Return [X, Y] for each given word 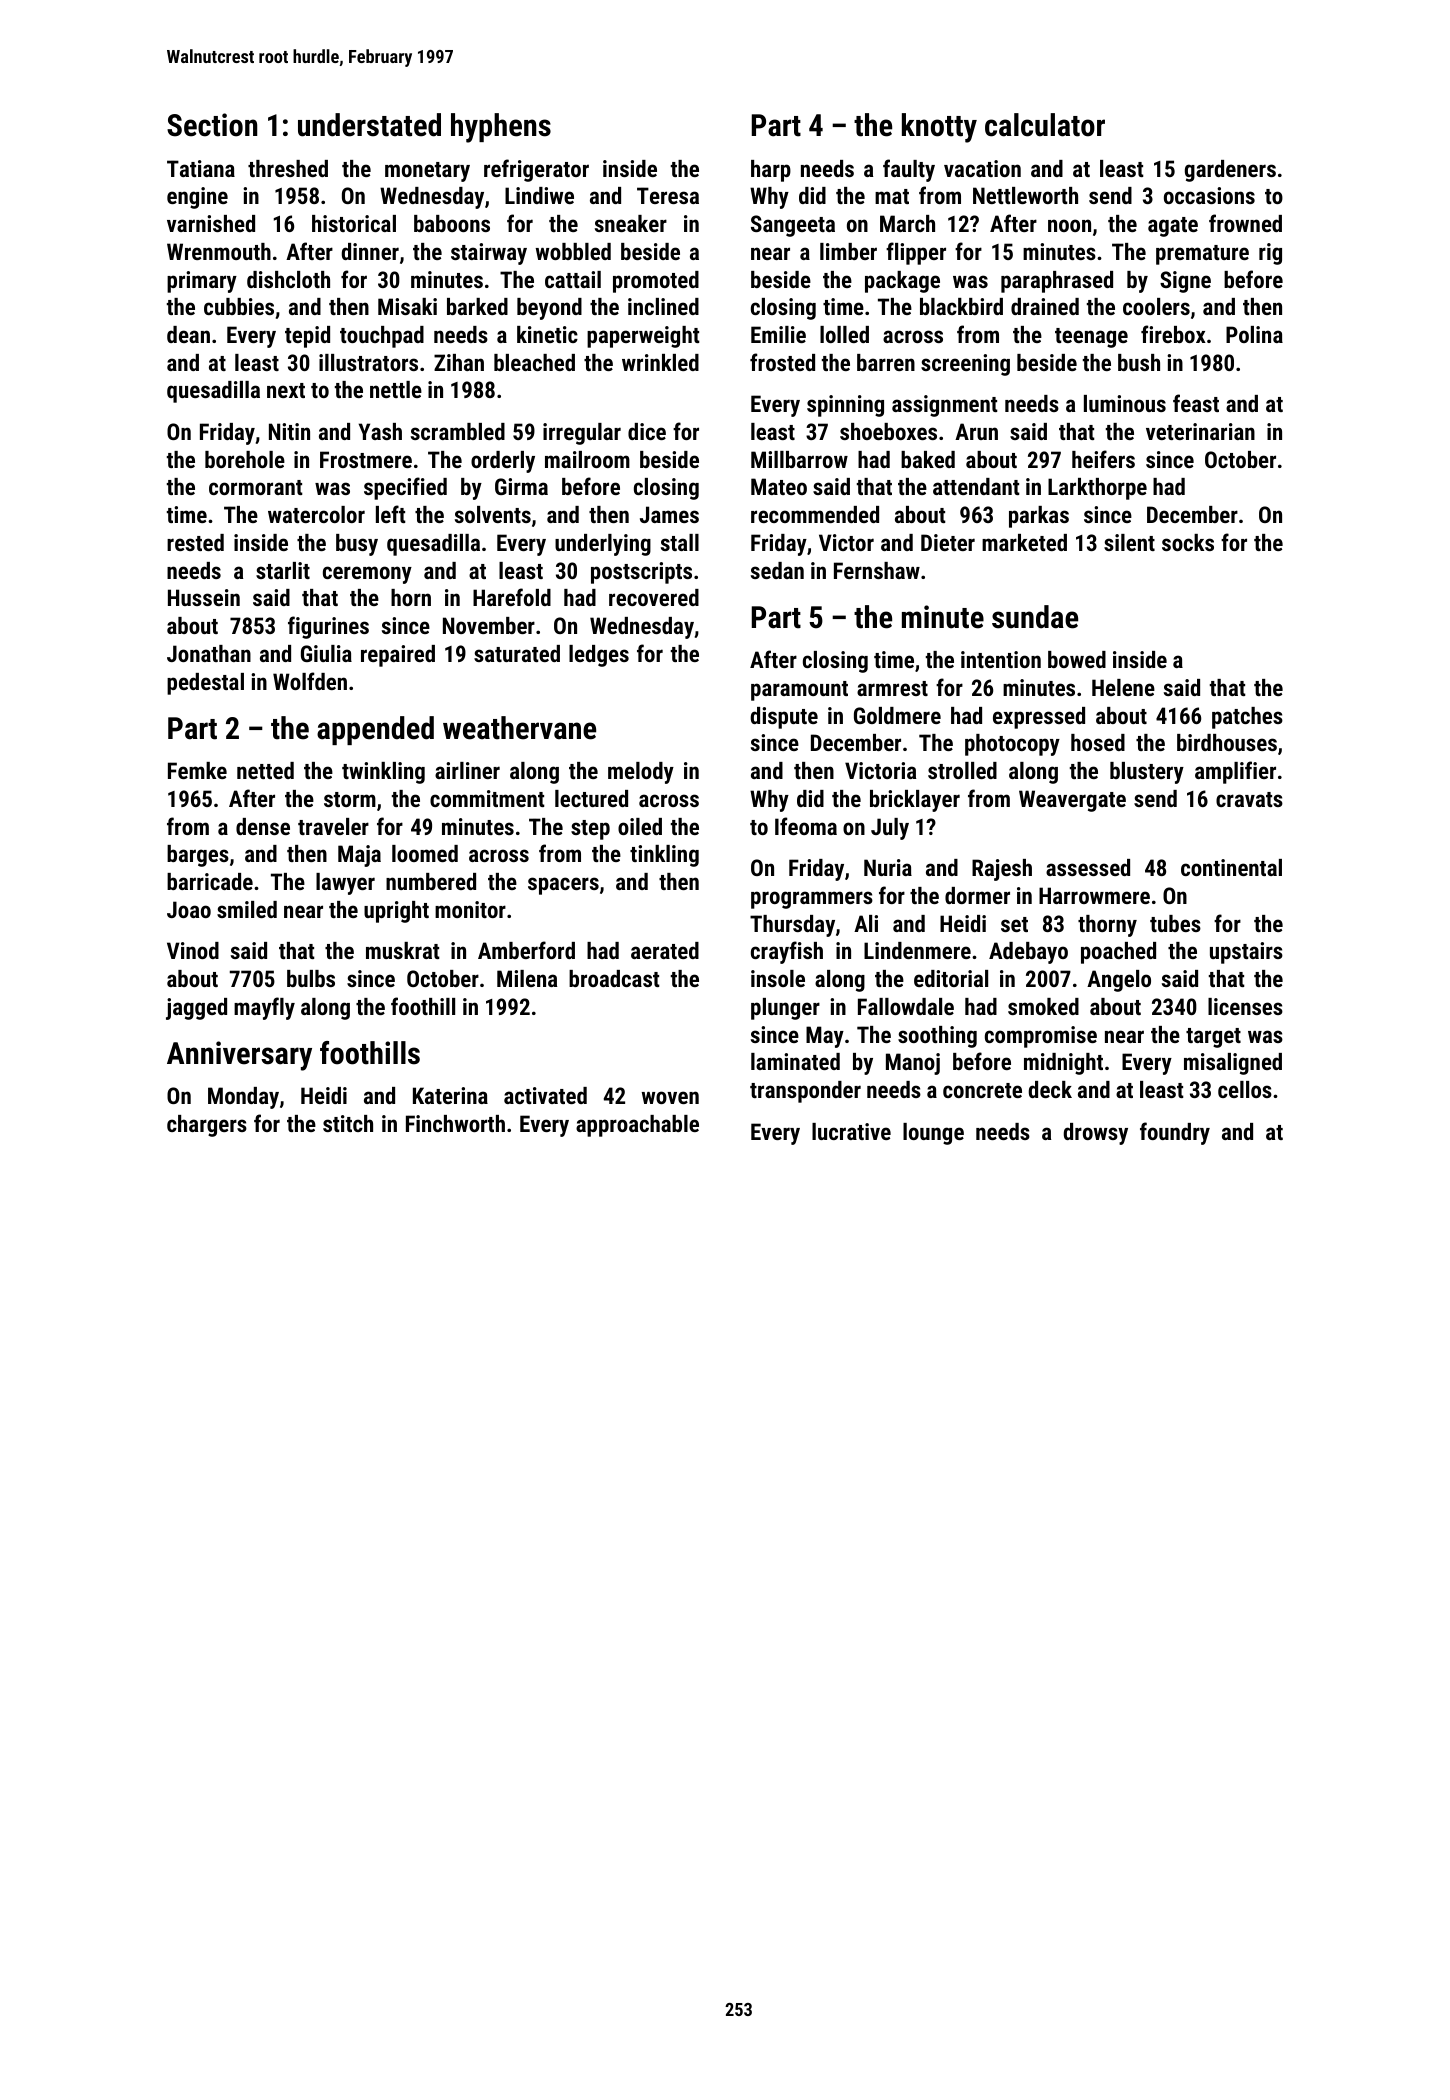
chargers [207, 1126]
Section [212, 125]
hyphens [501, 128]
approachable [637, 1126]
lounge [933, 1134]
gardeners [1230, 171]
